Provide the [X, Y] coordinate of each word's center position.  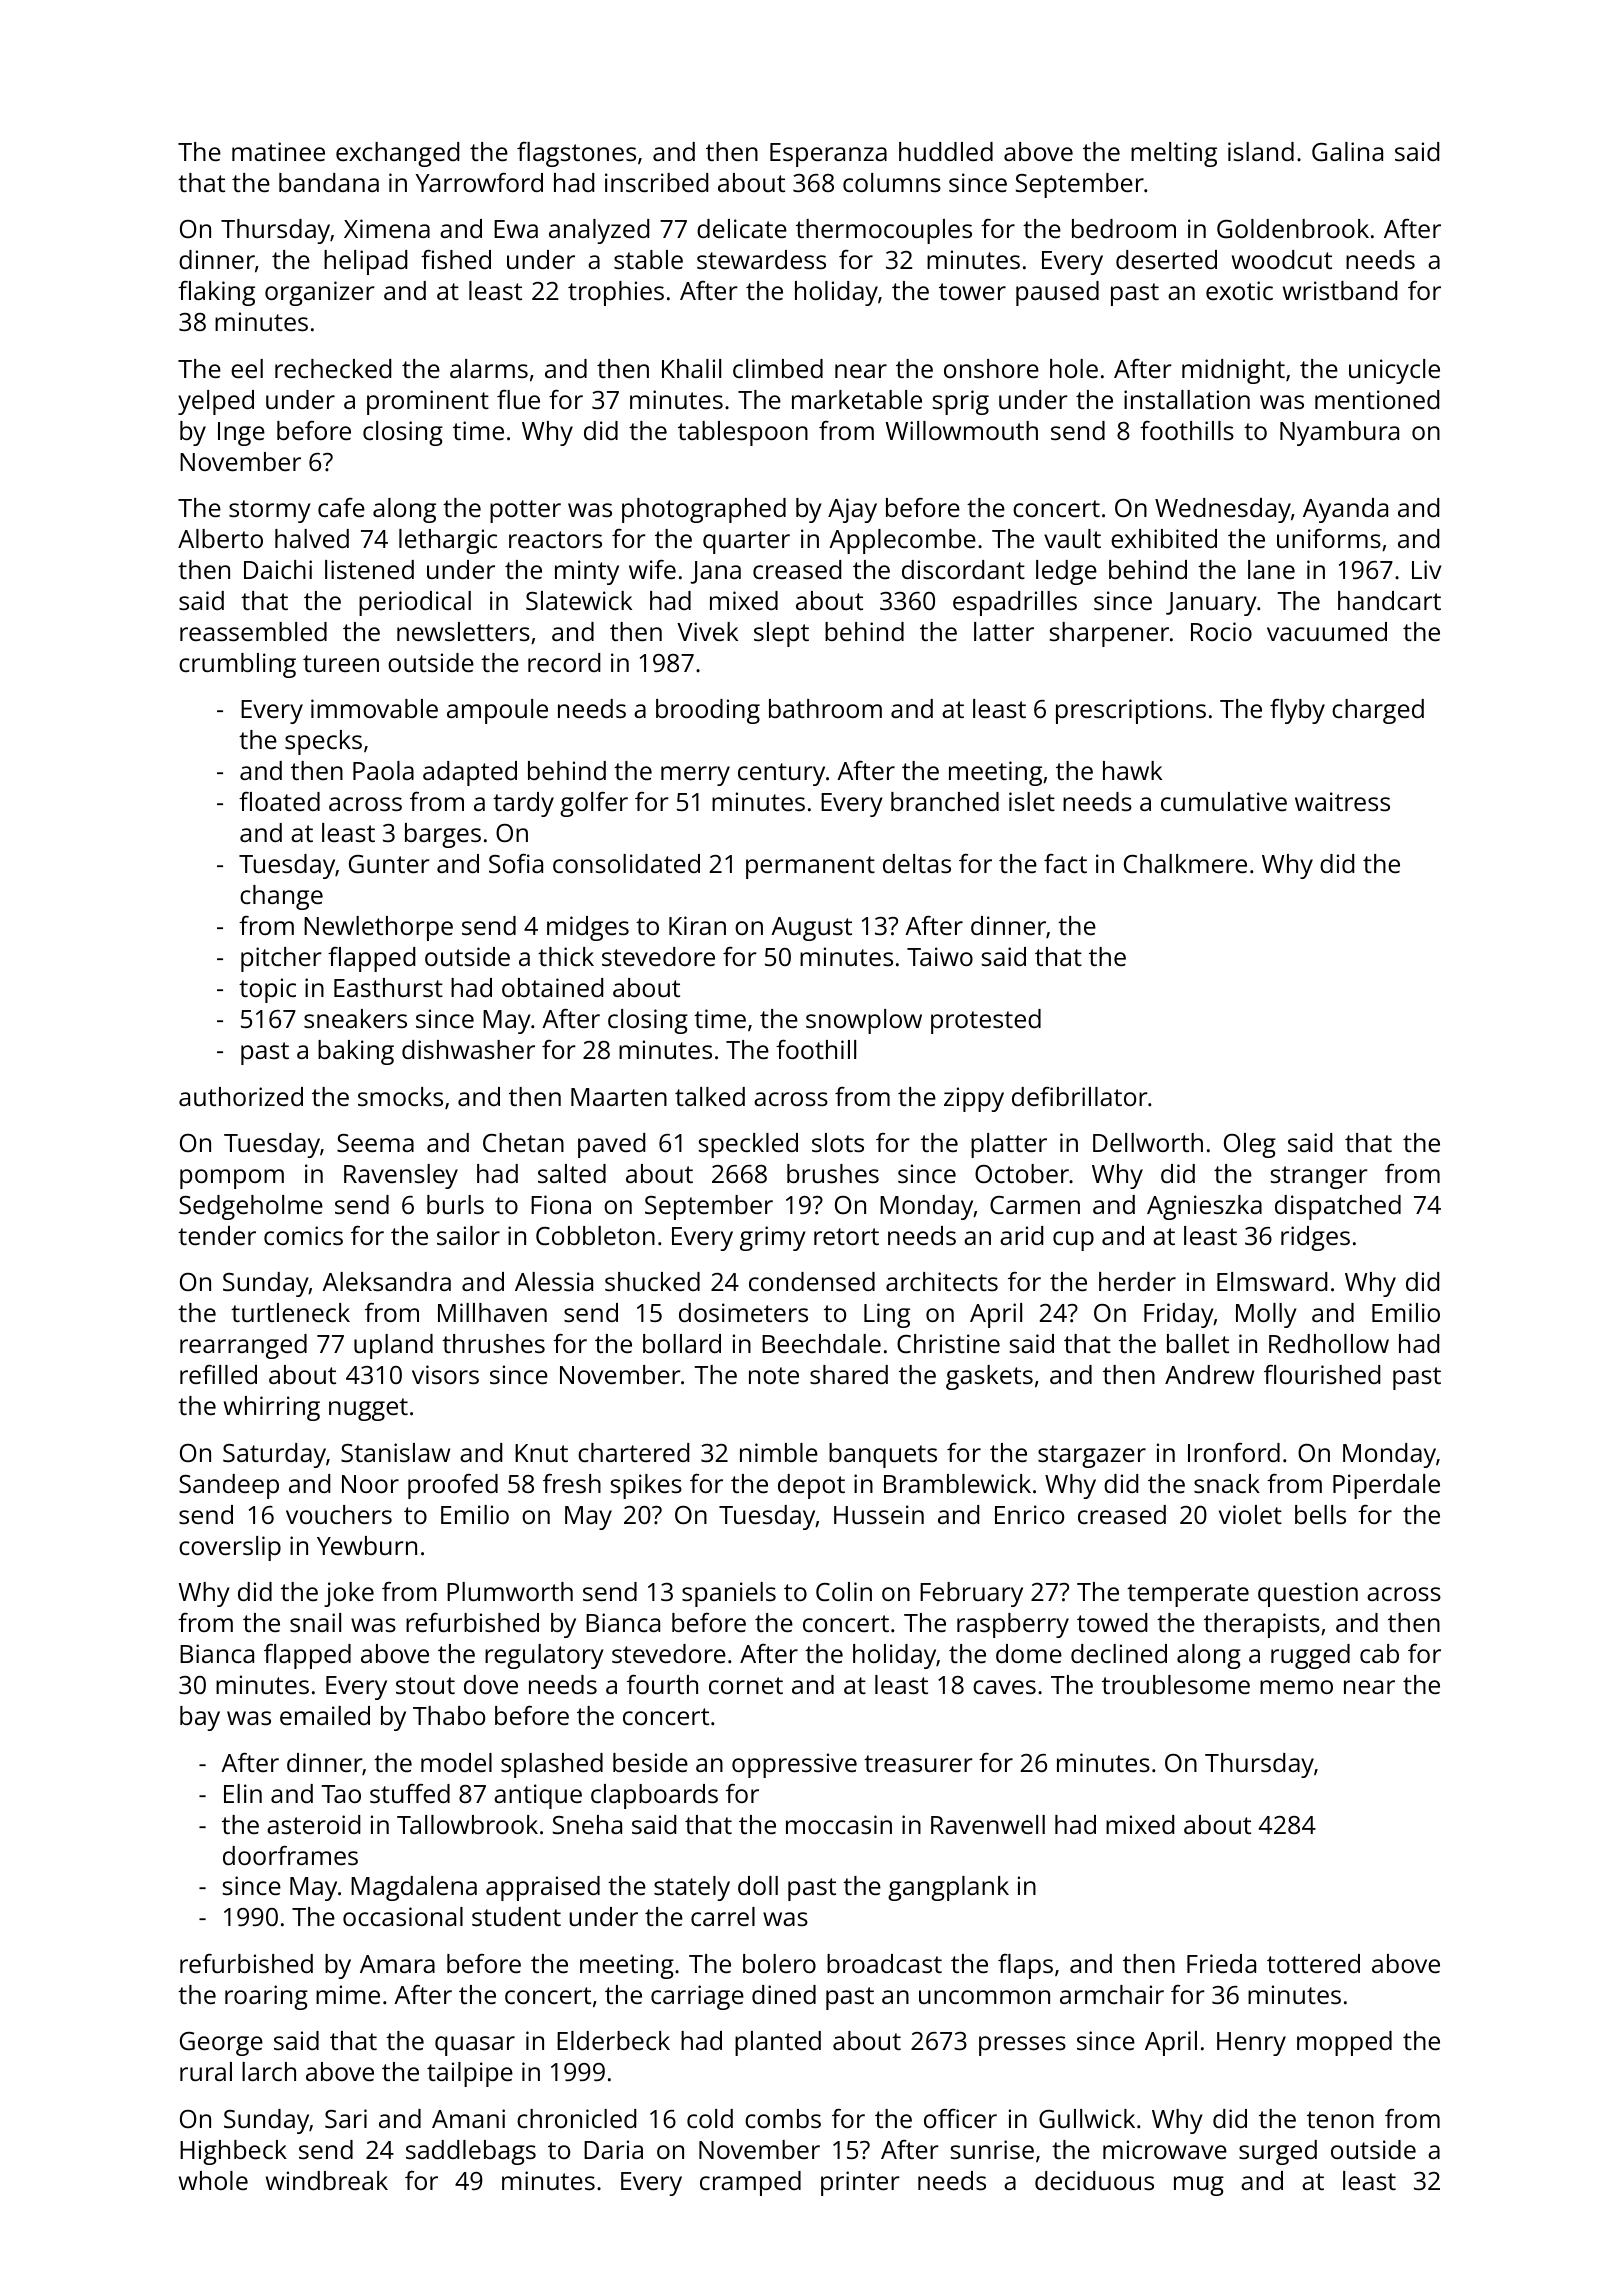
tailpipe [470, 2074]
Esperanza [828, 155]
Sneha [587, 1824]
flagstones [576, 154]
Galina [1347, 151]
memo [1296, 1687]
